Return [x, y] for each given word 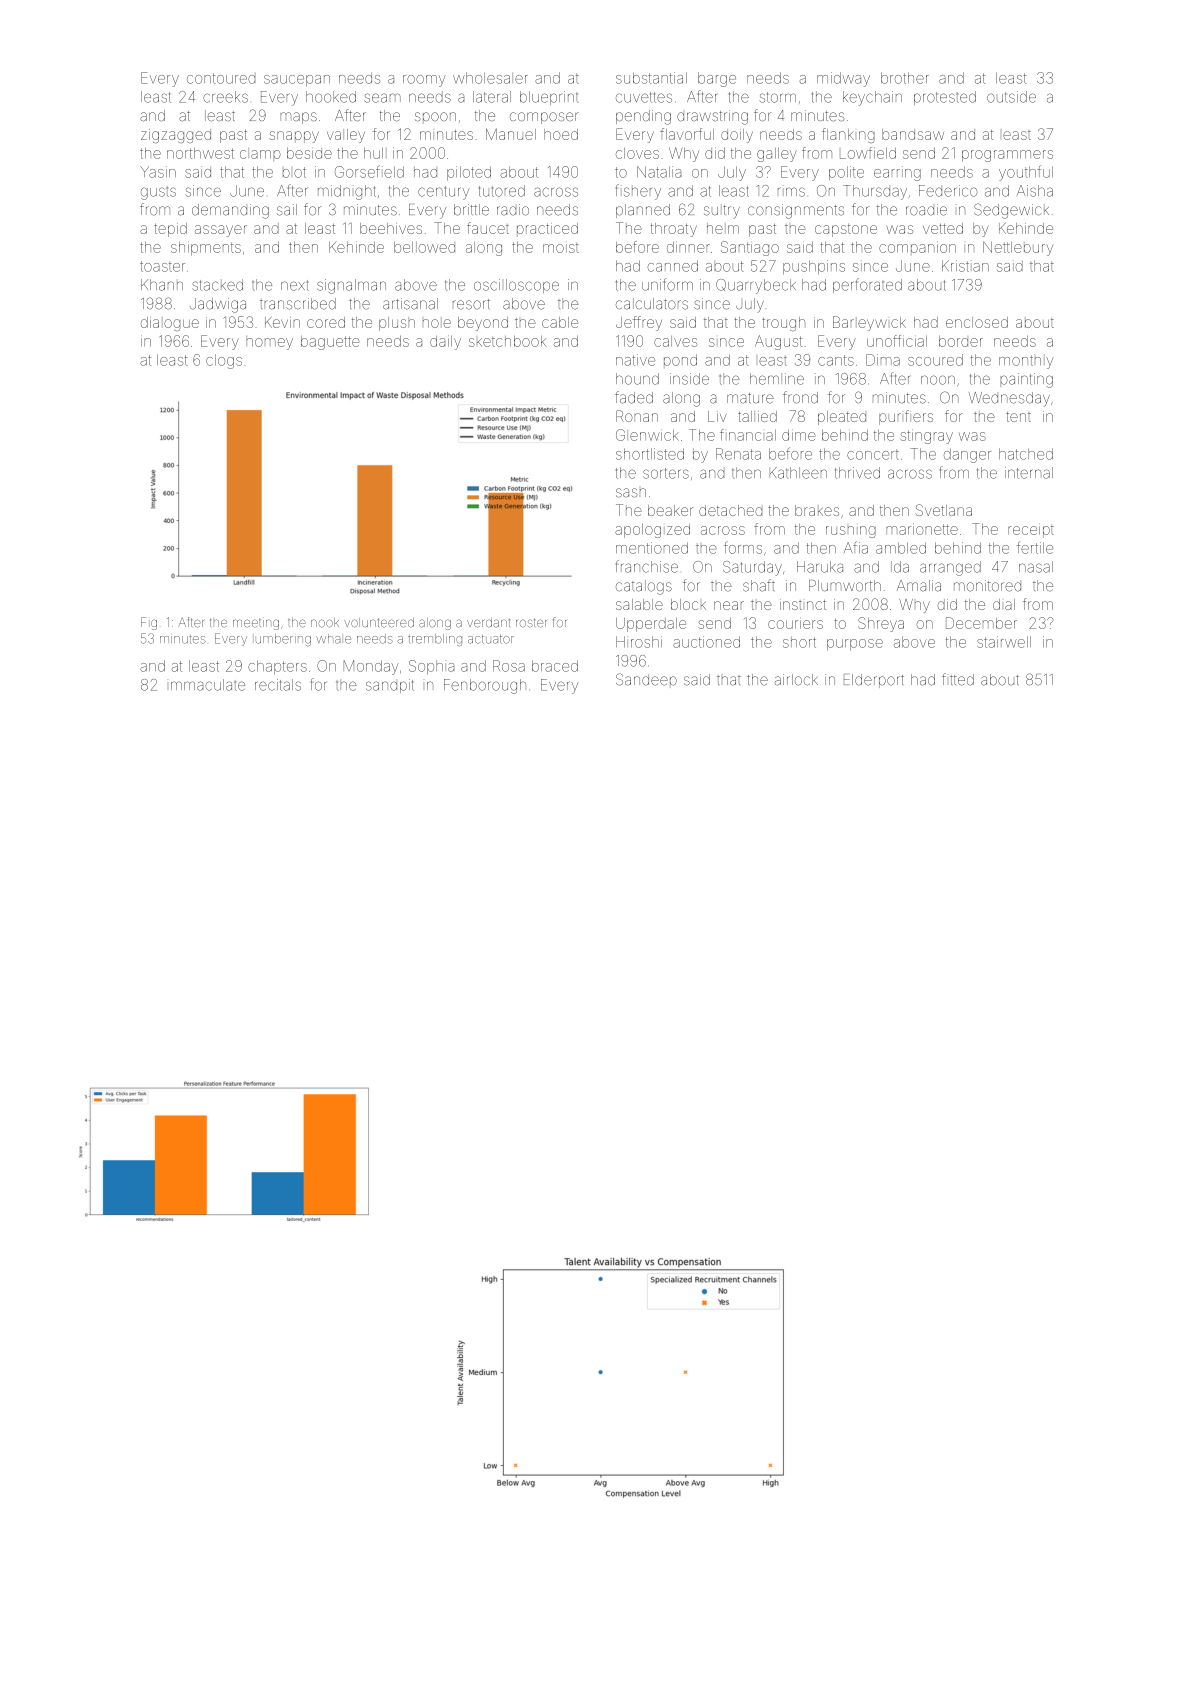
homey [270, 344]
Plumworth [845, 586]
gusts [158, 193]
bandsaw [913, 134]
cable [560, 322]
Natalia [659, 172]
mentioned [652, 548]
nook [325, 623]
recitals [278, 685]
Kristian [965, 266]
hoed [561, 134]
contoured [221, 78]
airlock [796, 680]
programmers [1007, 156]
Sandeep [646, 679]
